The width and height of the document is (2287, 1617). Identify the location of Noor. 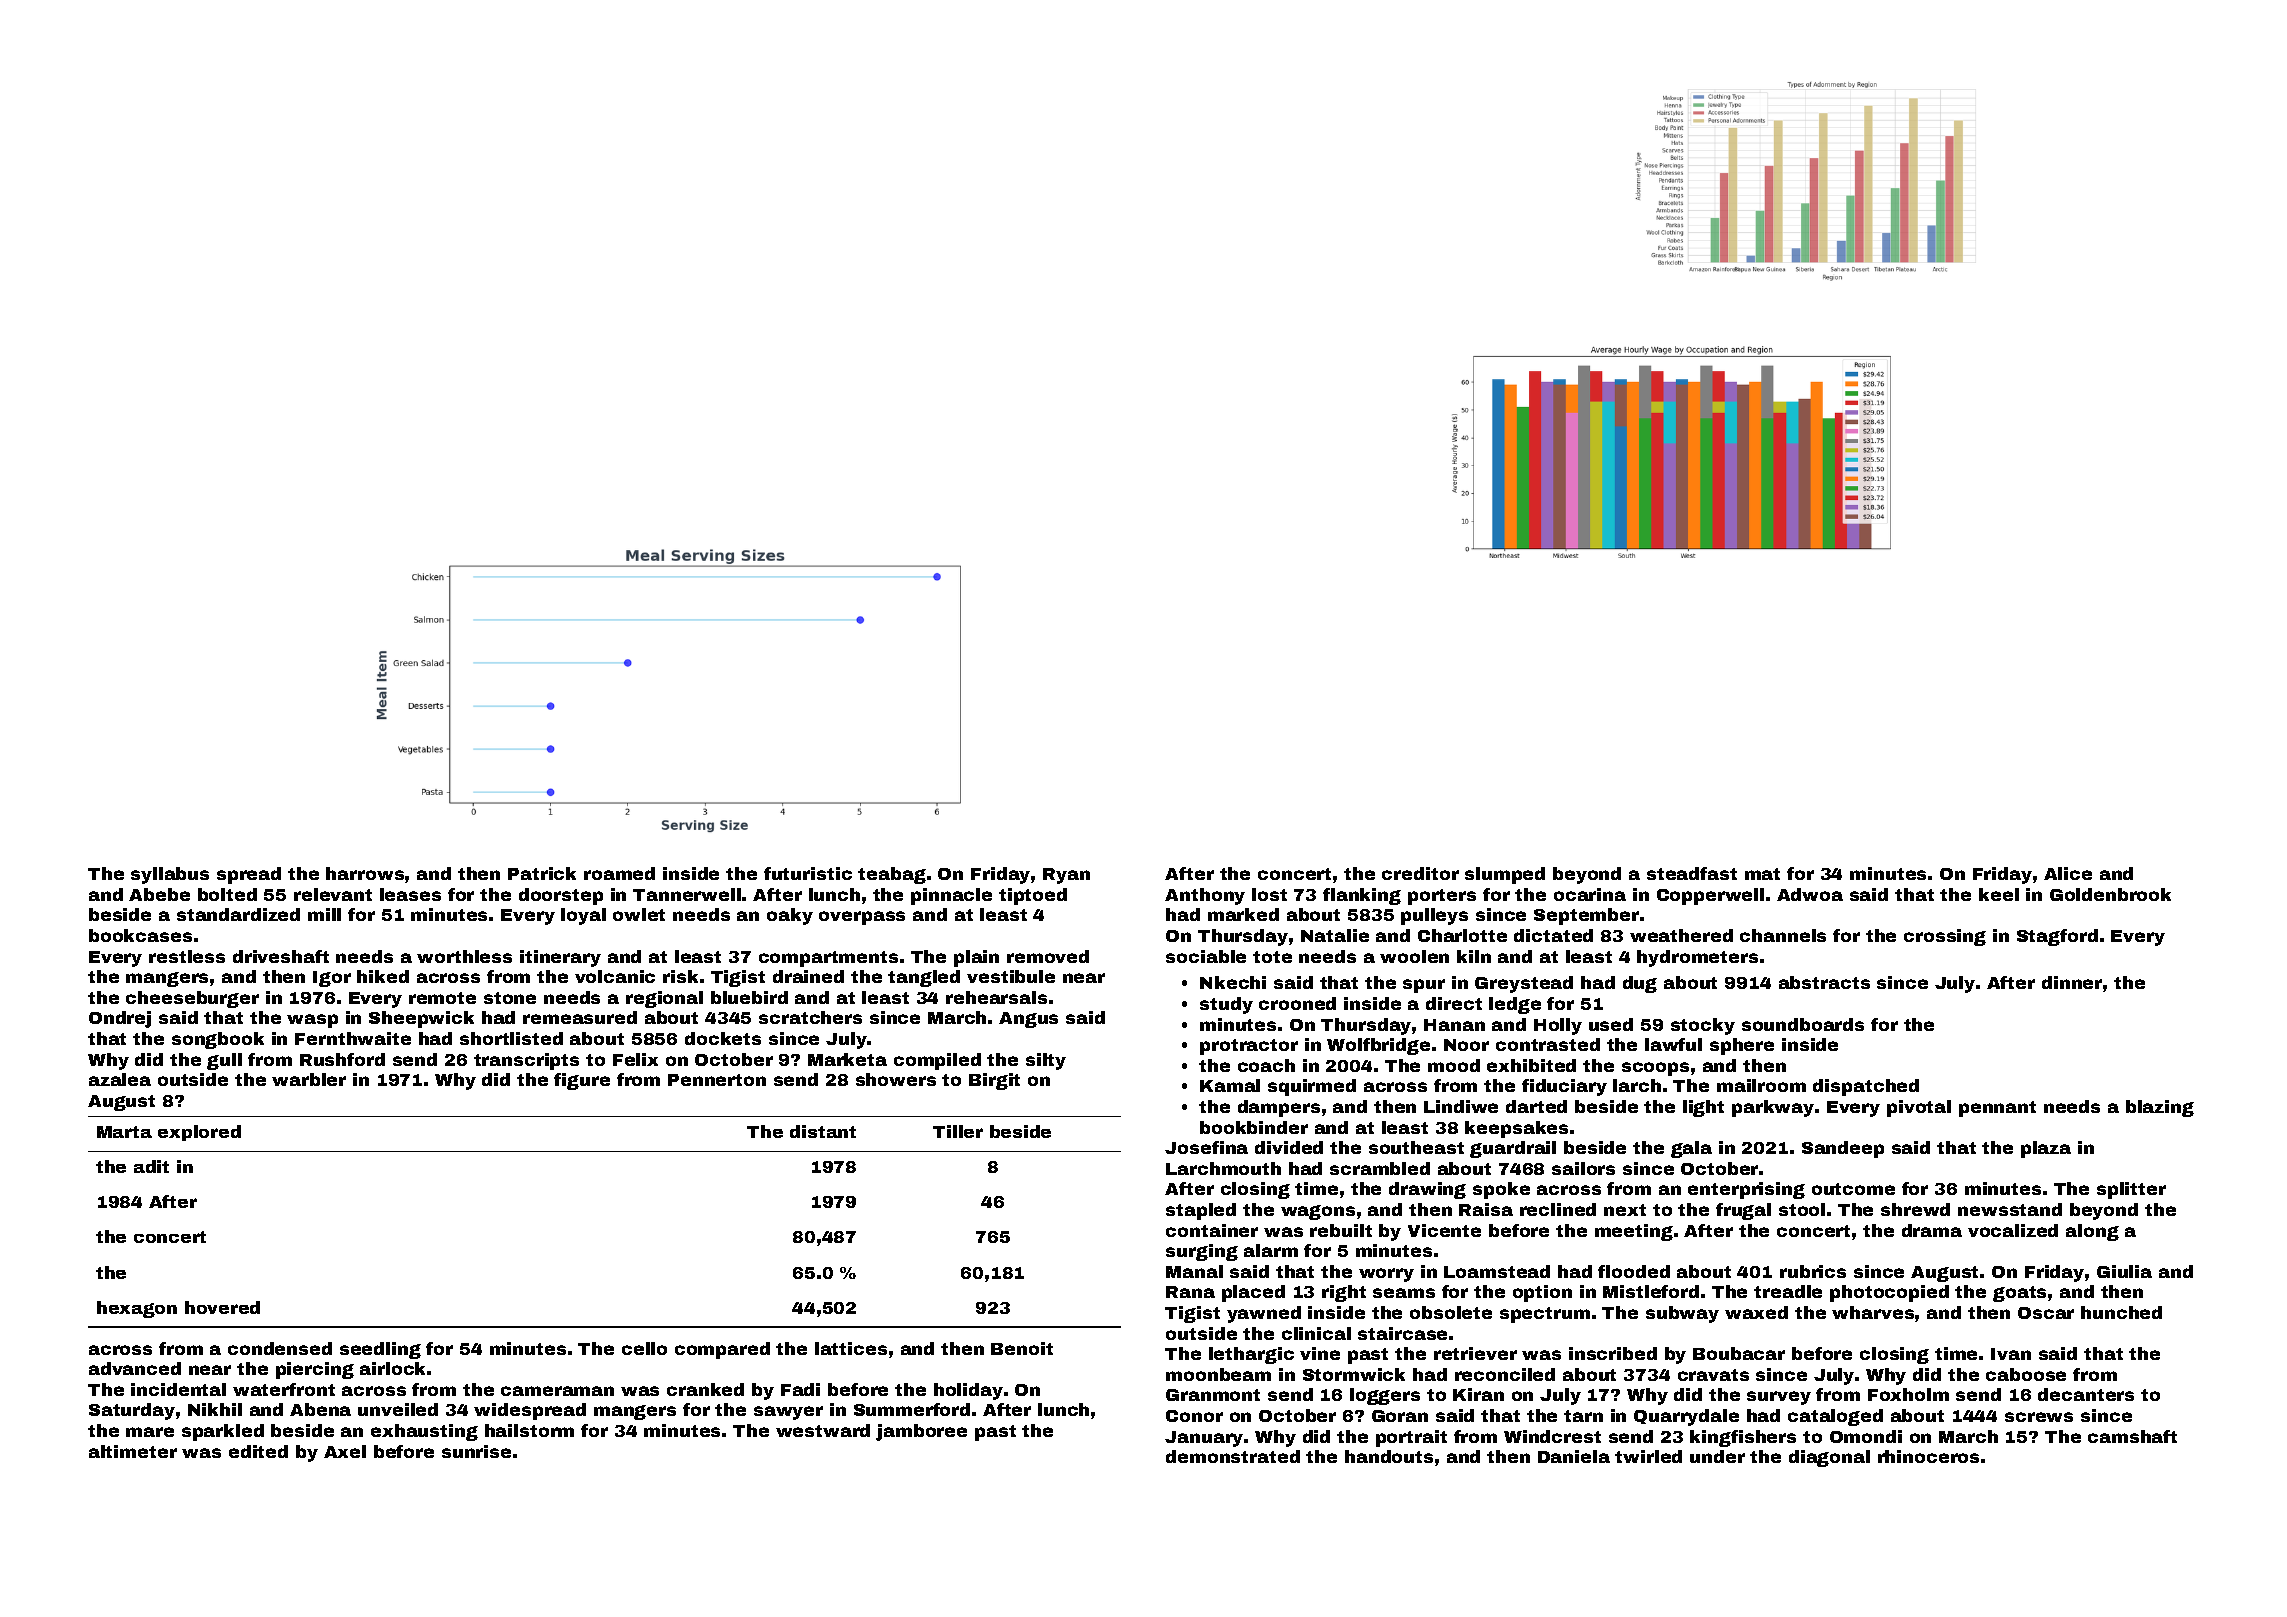
(1466, 1045).
